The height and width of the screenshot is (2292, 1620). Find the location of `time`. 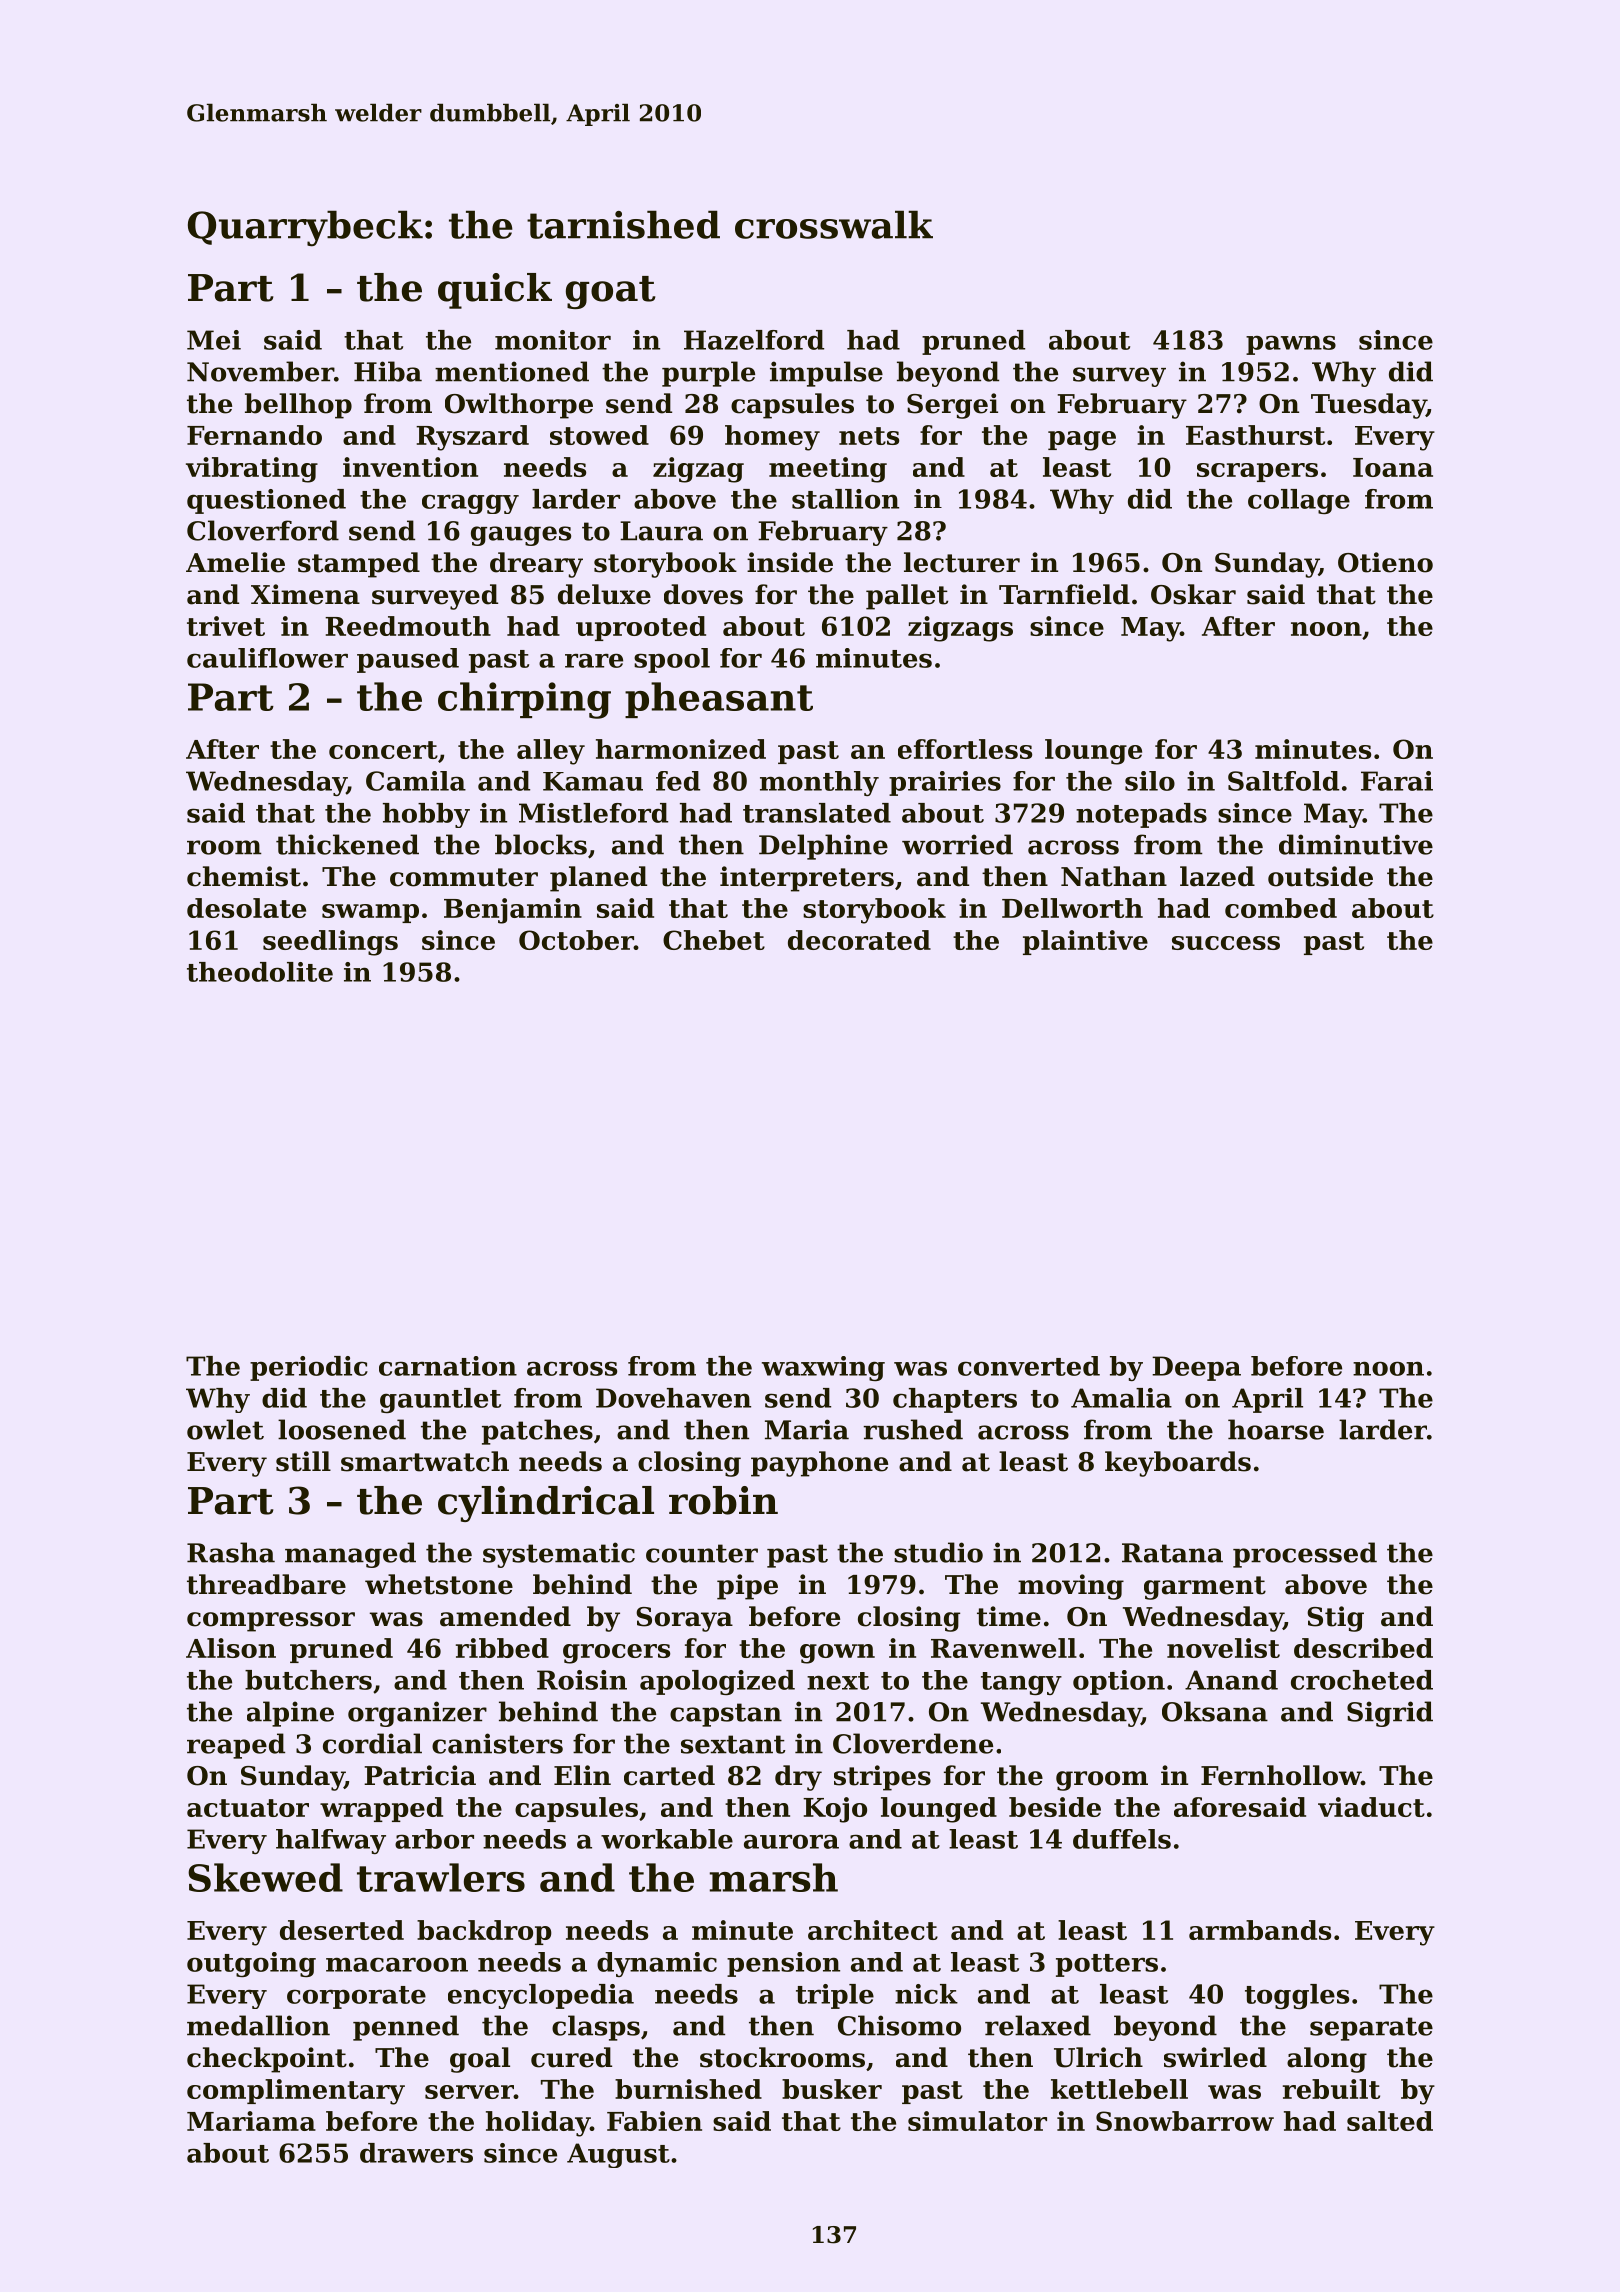

time is located at coordinates (1009, 1616).
